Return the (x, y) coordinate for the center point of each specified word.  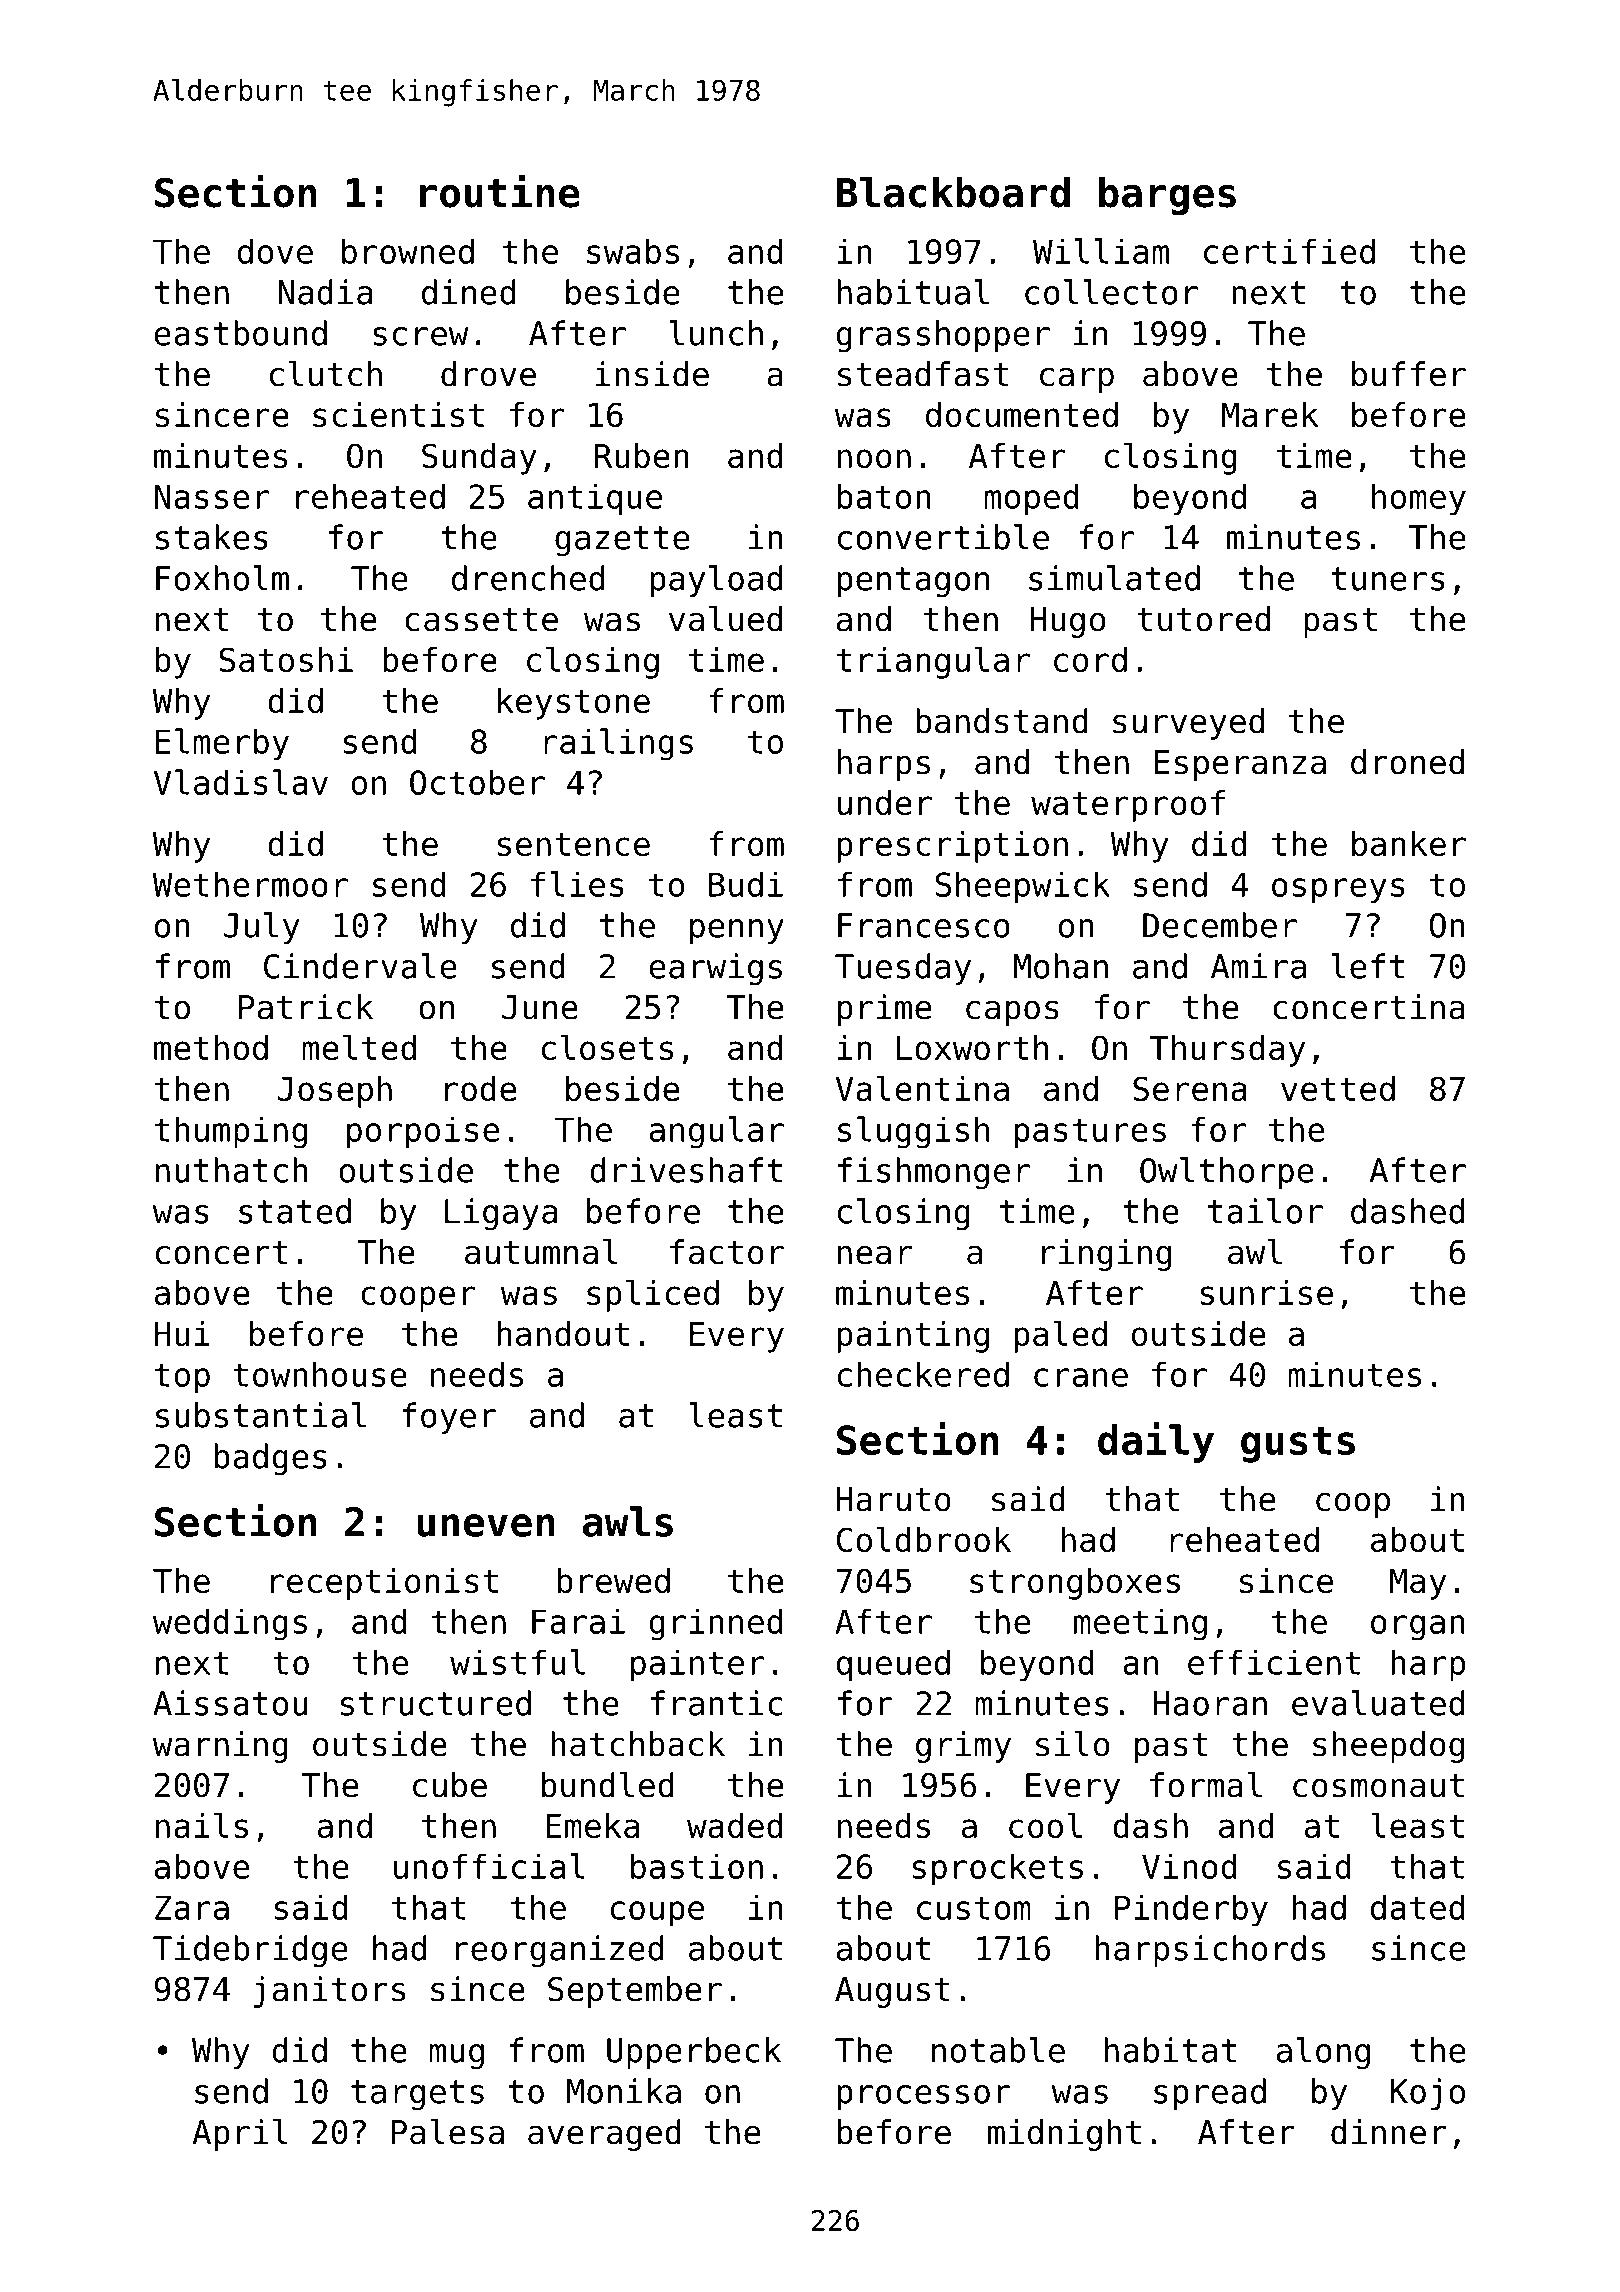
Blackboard (953, 192)
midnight (1064, 2135)
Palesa (448, 2132)
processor (924, 2097)
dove (275, 251)
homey (1419, 499)
